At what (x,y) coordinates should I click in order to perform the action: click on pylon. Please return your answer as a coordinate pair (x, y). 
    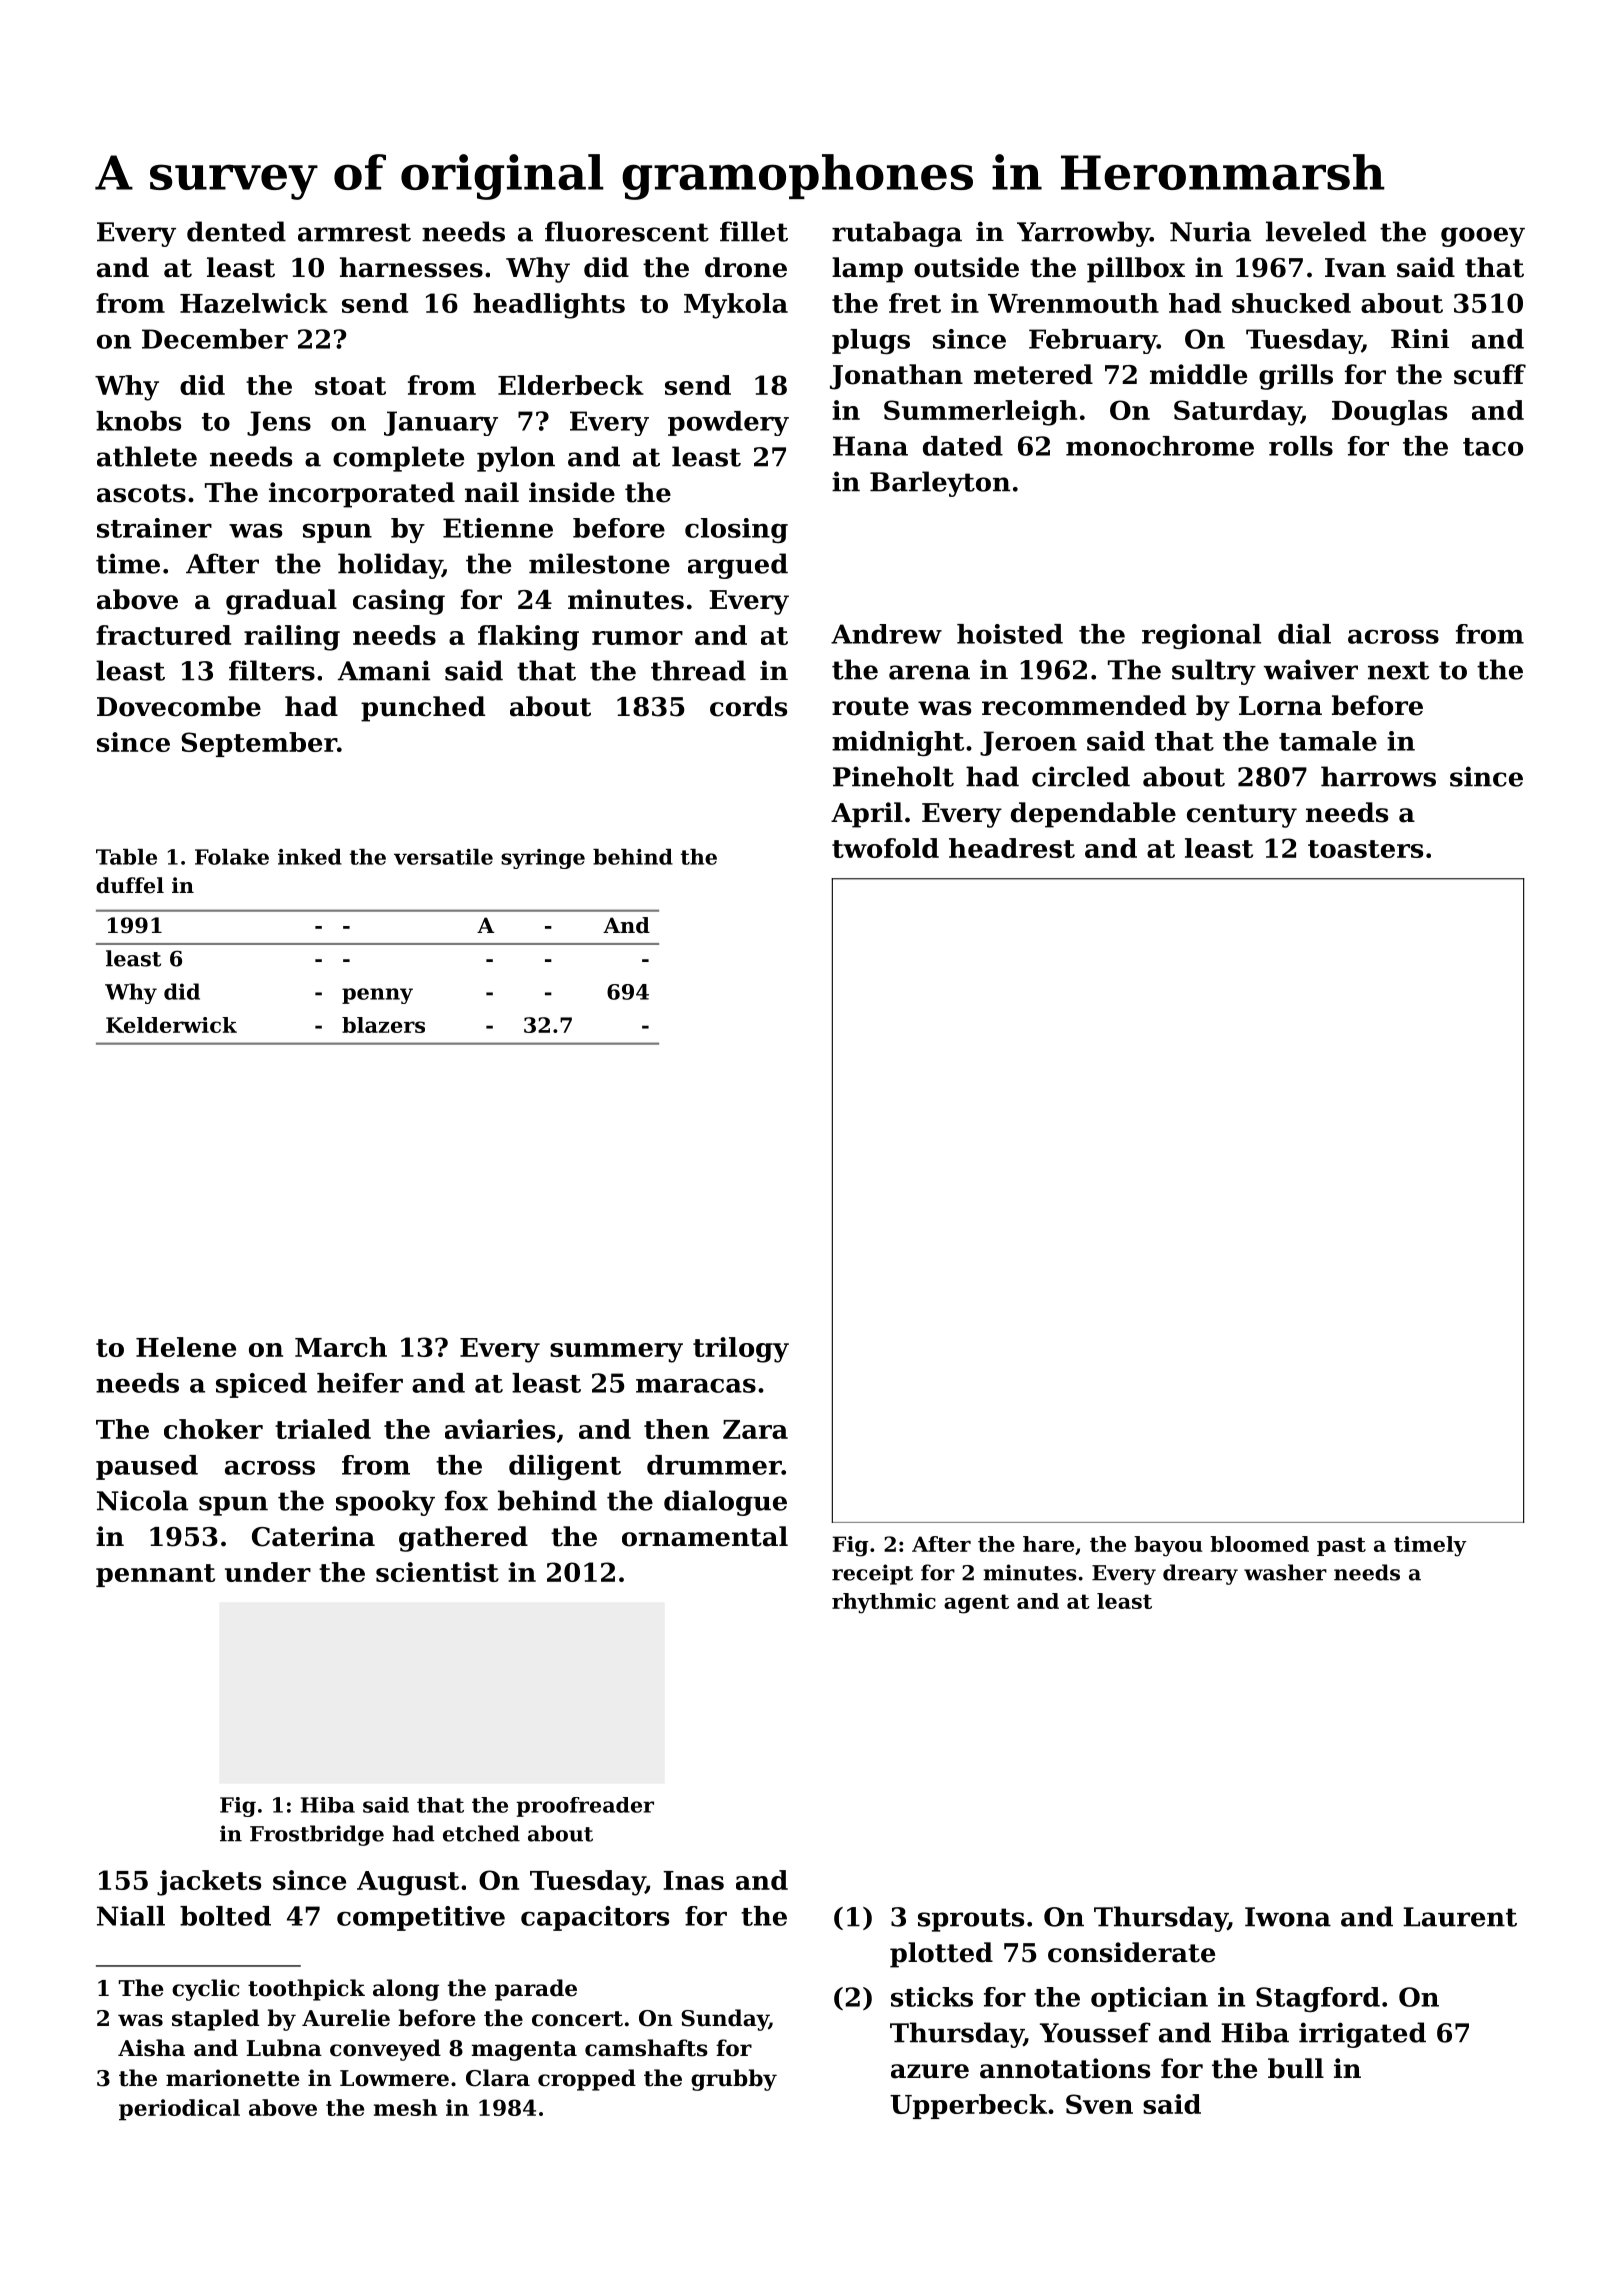
    Looking at the image, I should click on (516, 459).
